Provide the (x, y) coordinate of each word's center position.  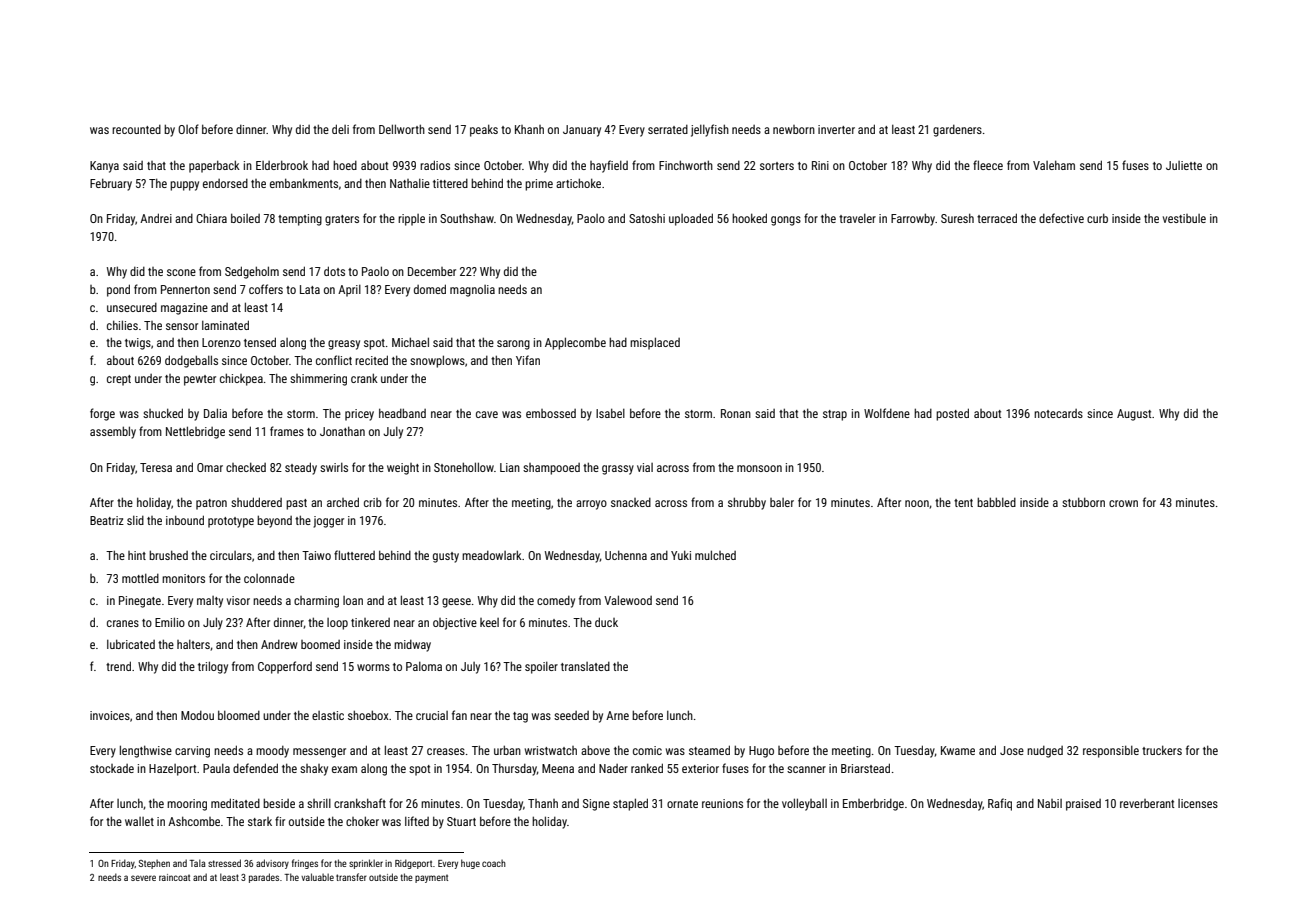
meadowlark (492, 555)
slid (135, 520)
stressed (224, 863)
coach (494, 863)
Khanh (529, 129)
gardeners (957, 131)
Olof (188, 129)
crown (1123, 503)
